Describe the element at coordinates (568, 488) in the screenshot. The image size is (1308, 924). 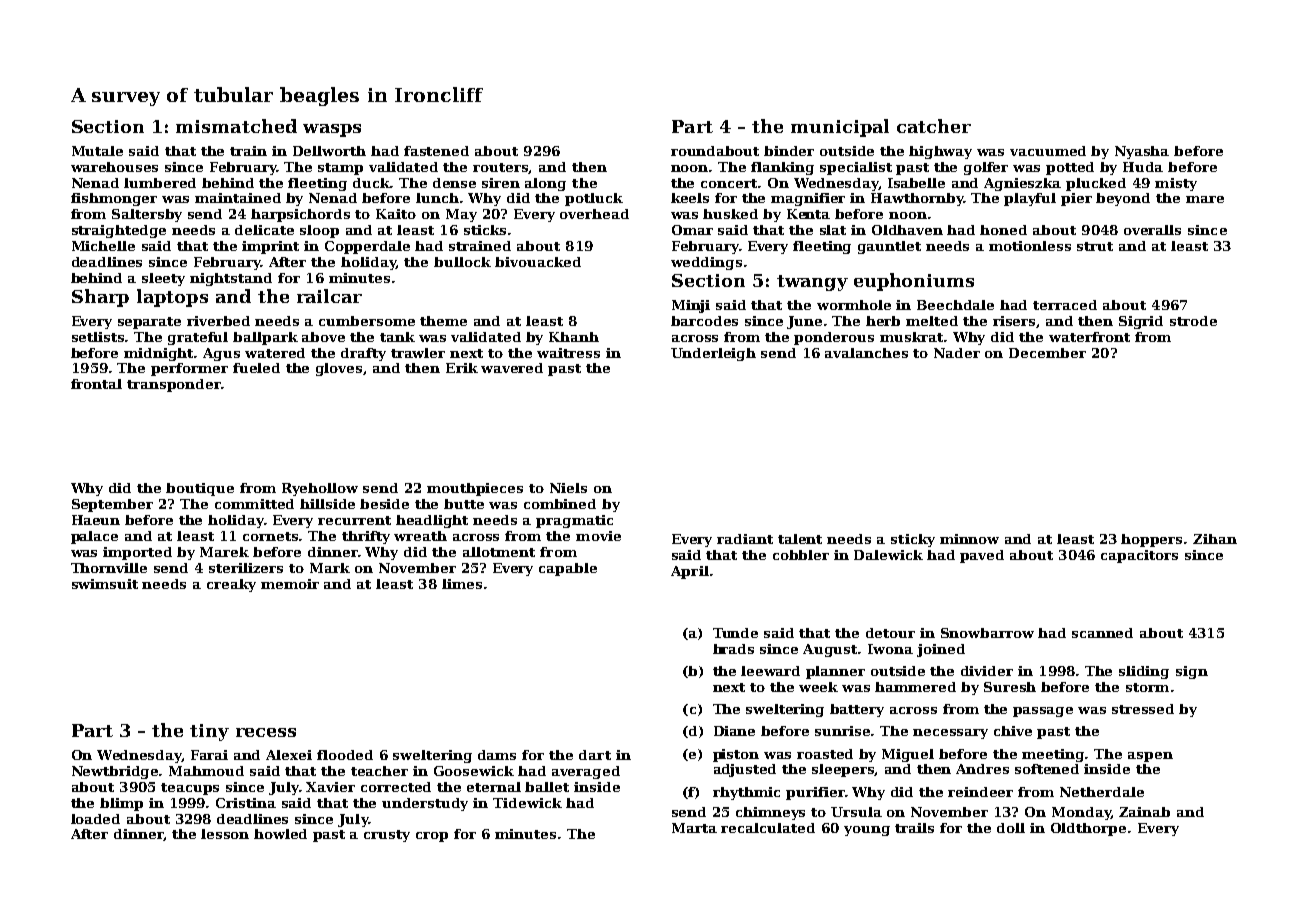
I see `Niels` at that location.
